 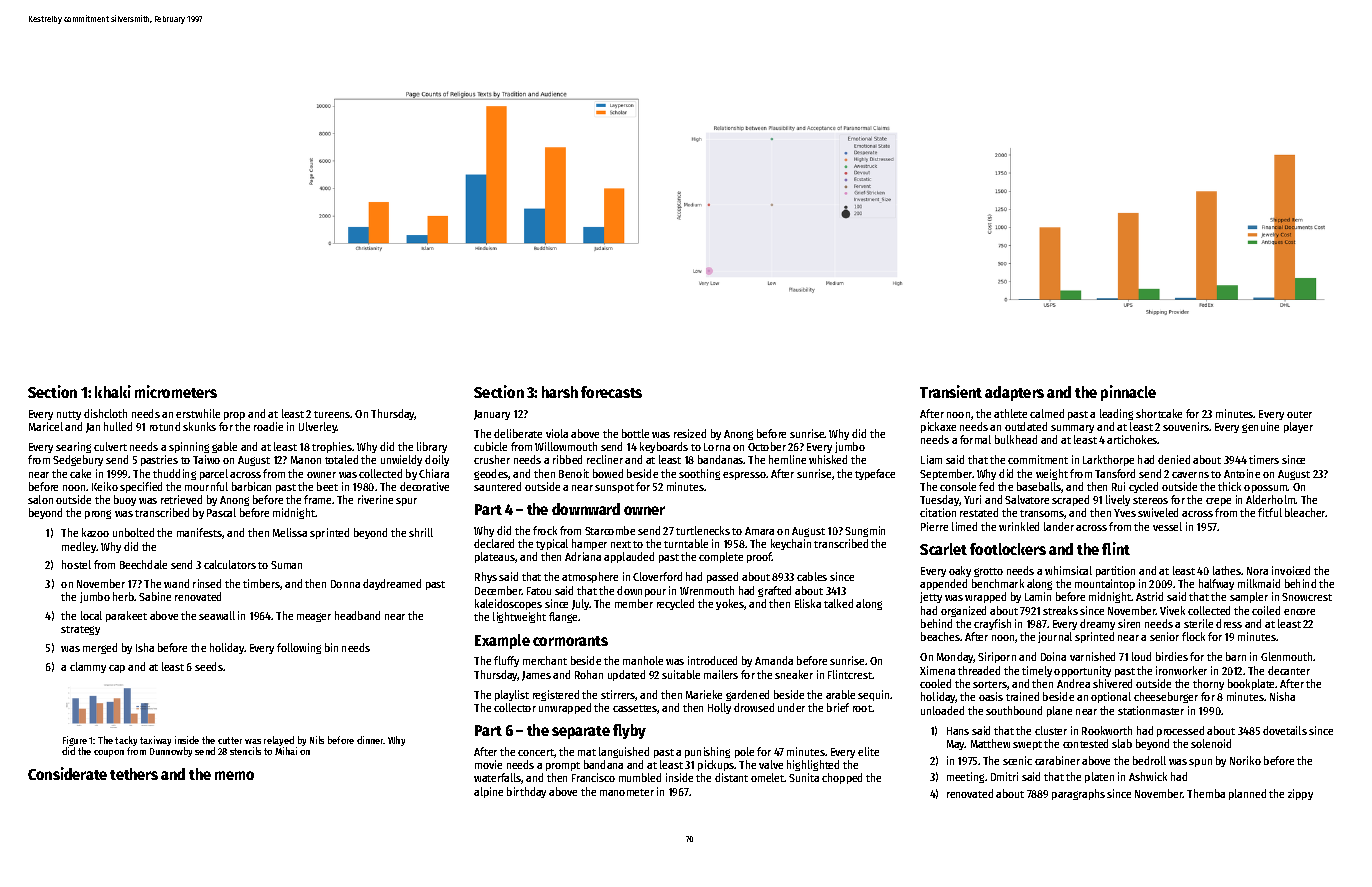 What do you see at coordinates (78, 460) in the document?
I see `Sedgebury` at bounding box center [78, 460].
